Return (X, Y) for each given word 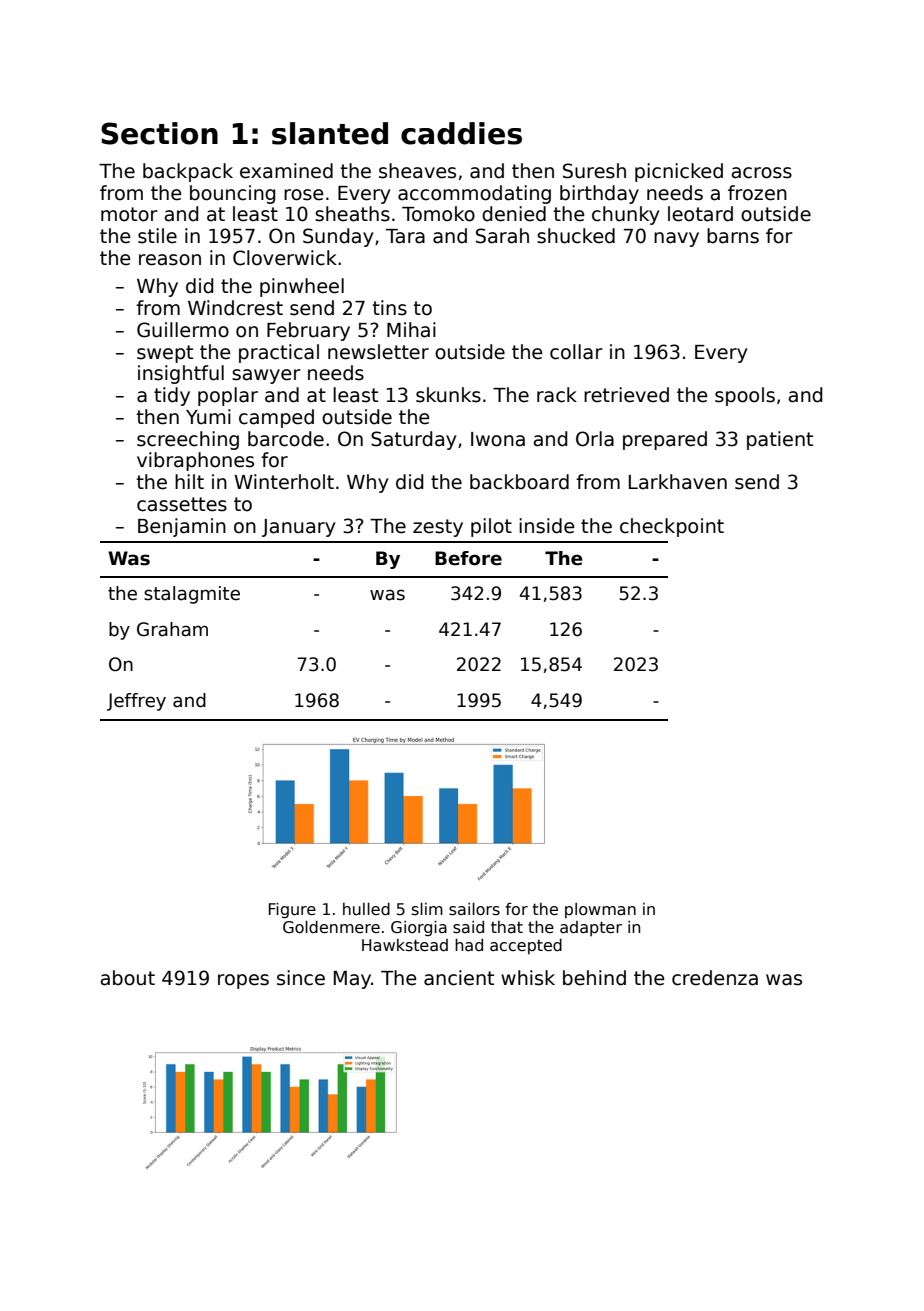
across (762, 173)
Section (159, 133)
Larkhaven (678, 482)
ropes (243, 981)
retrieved (626, 395)
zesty (438, 528)
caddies (461, 133)
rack (557, 395)
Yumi (208, 417)
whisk (528, 978)
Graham (172, 629)
